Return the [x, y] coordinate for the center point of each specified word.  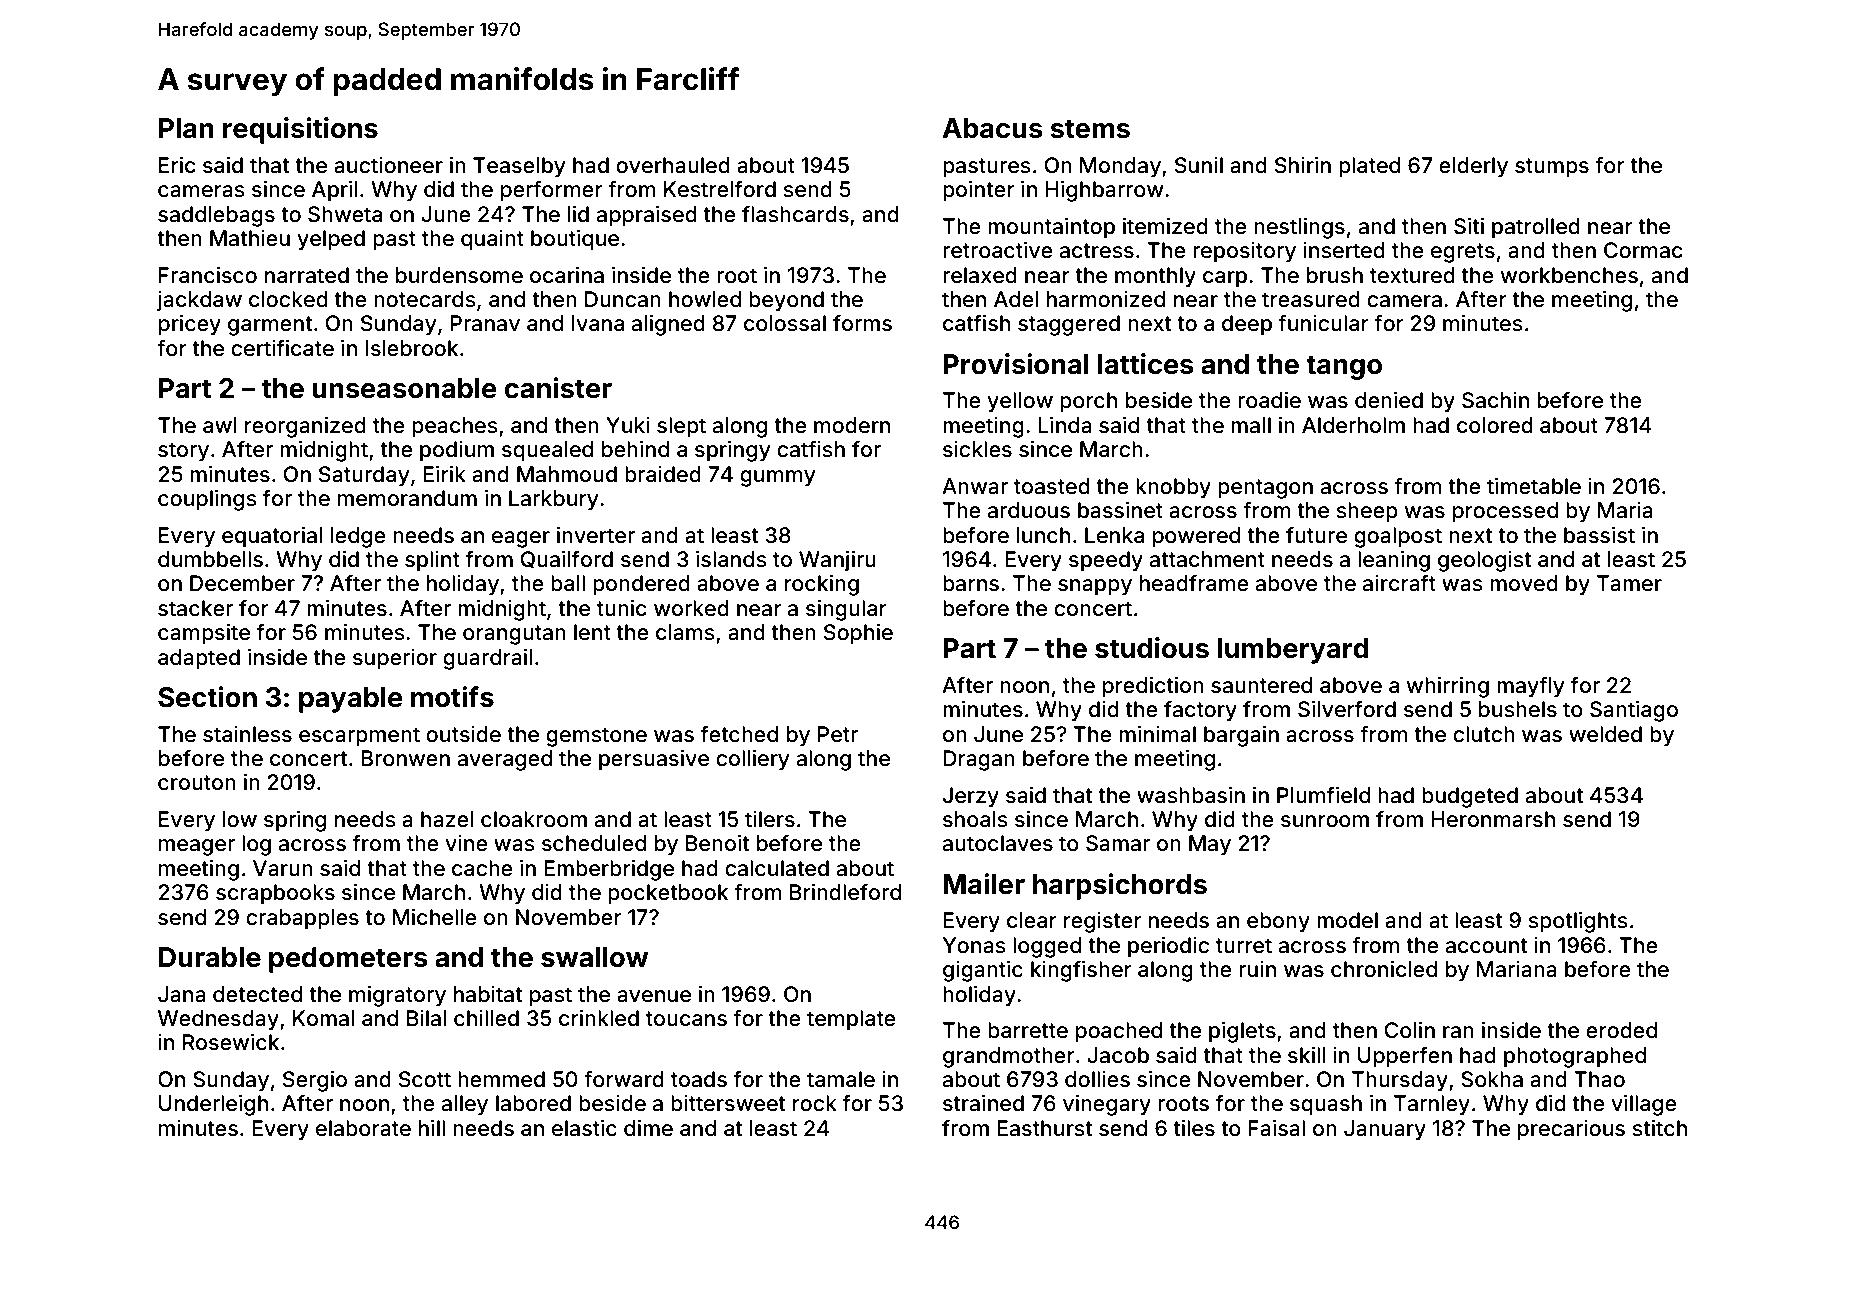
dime [648, 1128]
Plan [186, 128]
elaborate [363, 1128]
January [1385, 1130]
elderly [1473, 167]
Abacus [992, 128]
